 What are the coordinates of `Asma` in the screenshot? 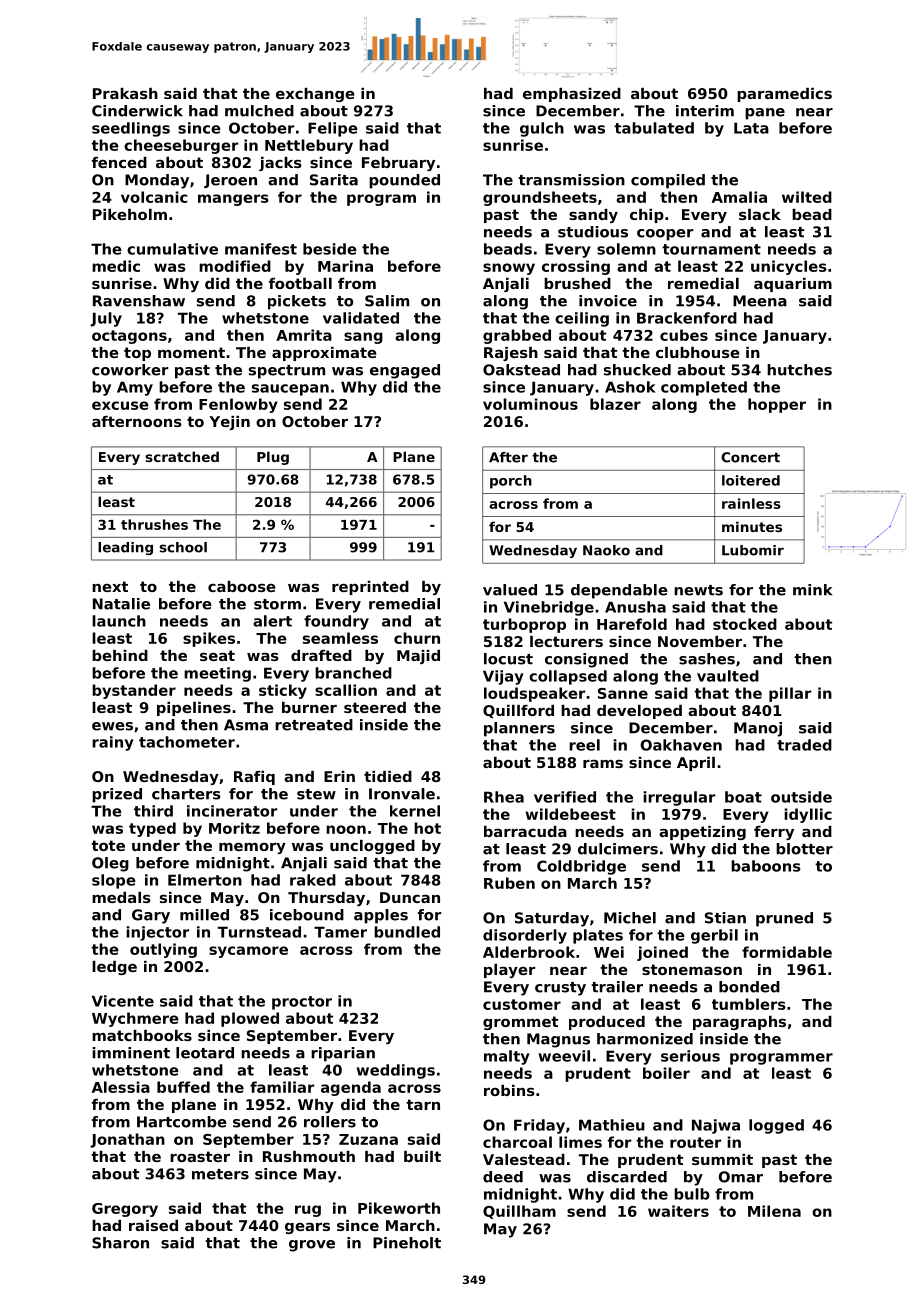 It's located at (246, 725).
